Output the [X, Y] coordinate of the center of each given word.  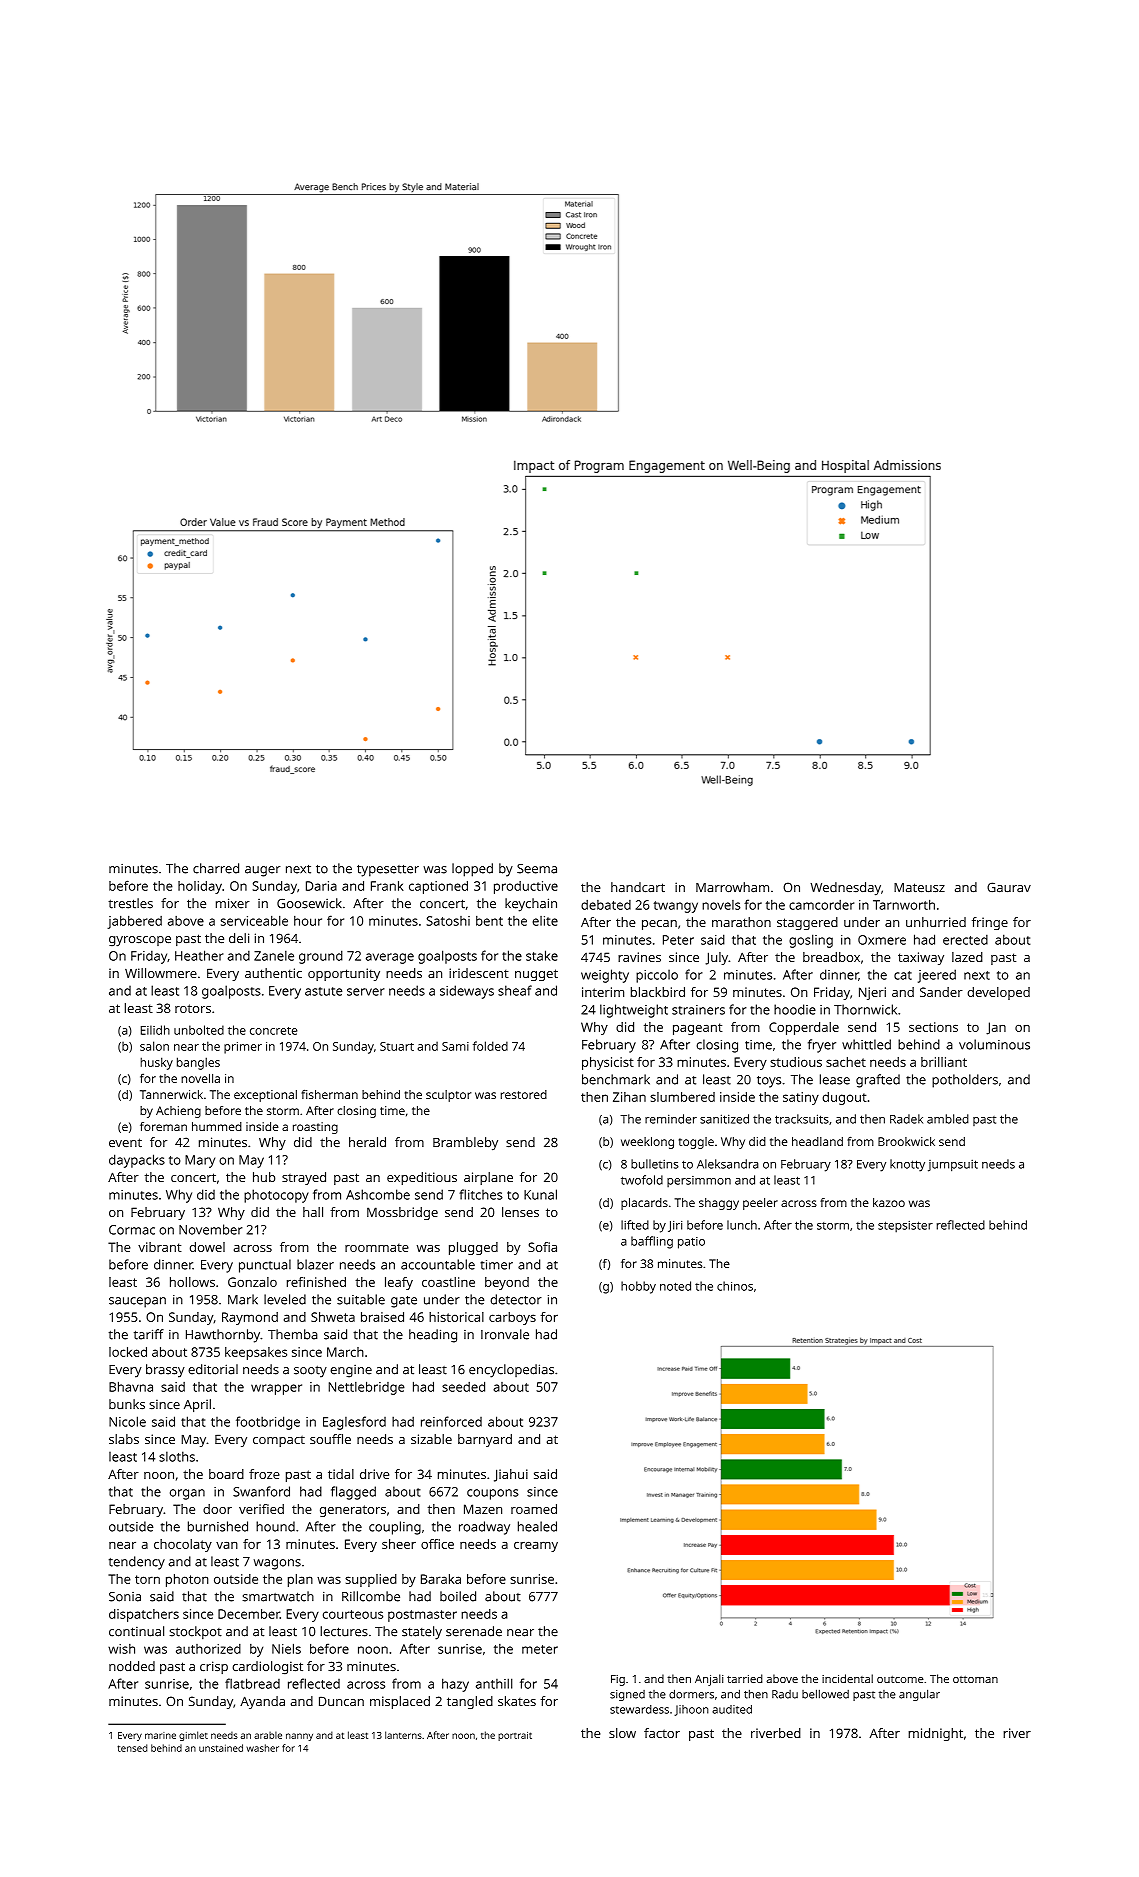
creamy [536, 1547]
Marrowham [732, 887]
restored [524, 1094]
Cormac [132, 1230]
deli [239, 938]
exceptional [265, 1096]
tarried [745, 1678]
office [437, 1544]
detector [516, 1299]
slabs [124, 1439]
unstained [221, 1748]
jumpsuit [953, 1166]
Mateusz [919, 887]
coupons [493, 1494]
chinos [735, 1286]
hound [275, 1526]
